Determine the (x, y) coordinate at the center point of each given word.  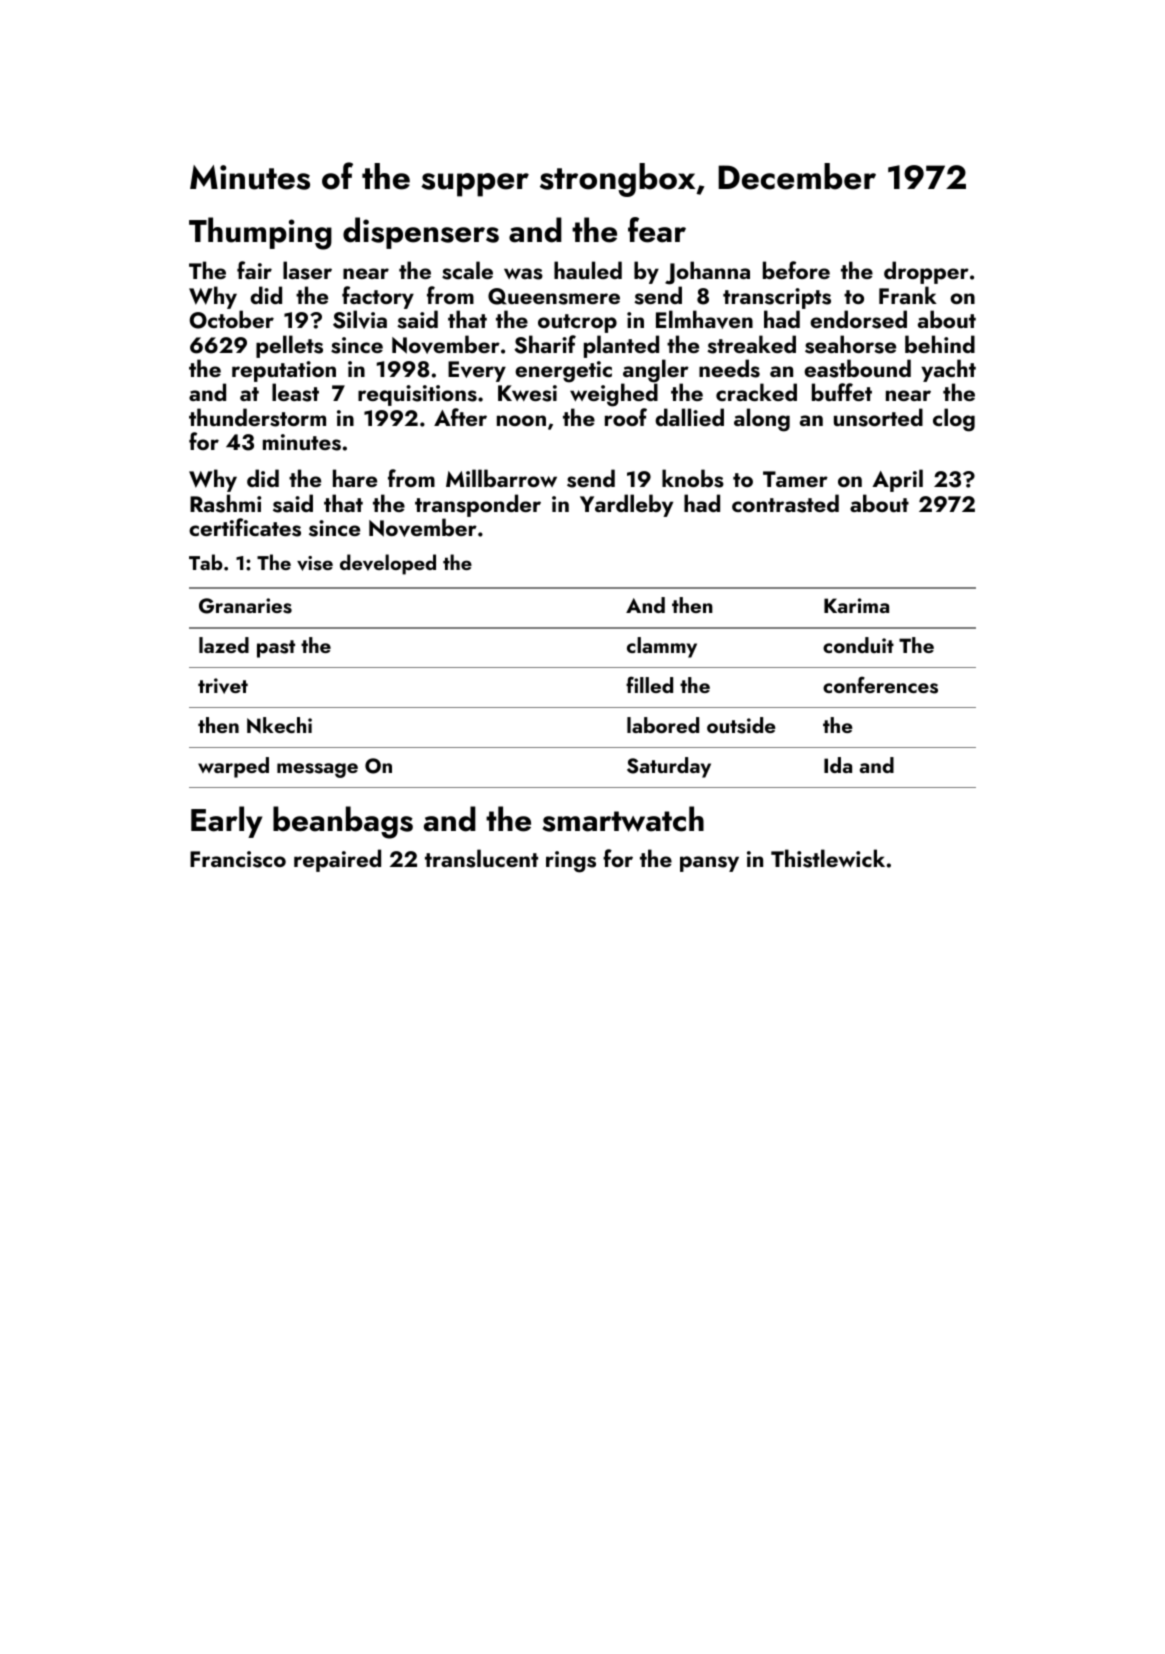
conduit (858, 645)
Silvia (360, 319)
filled (649, 684)
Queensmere (554, 296)
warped (233, 767)
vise (315, 563)
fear (657, 230)
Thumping (260, 233)
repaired (337, 860)
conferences (880, 685)
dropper (926, 272)
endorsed (858, 319)
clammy (662, 647)
